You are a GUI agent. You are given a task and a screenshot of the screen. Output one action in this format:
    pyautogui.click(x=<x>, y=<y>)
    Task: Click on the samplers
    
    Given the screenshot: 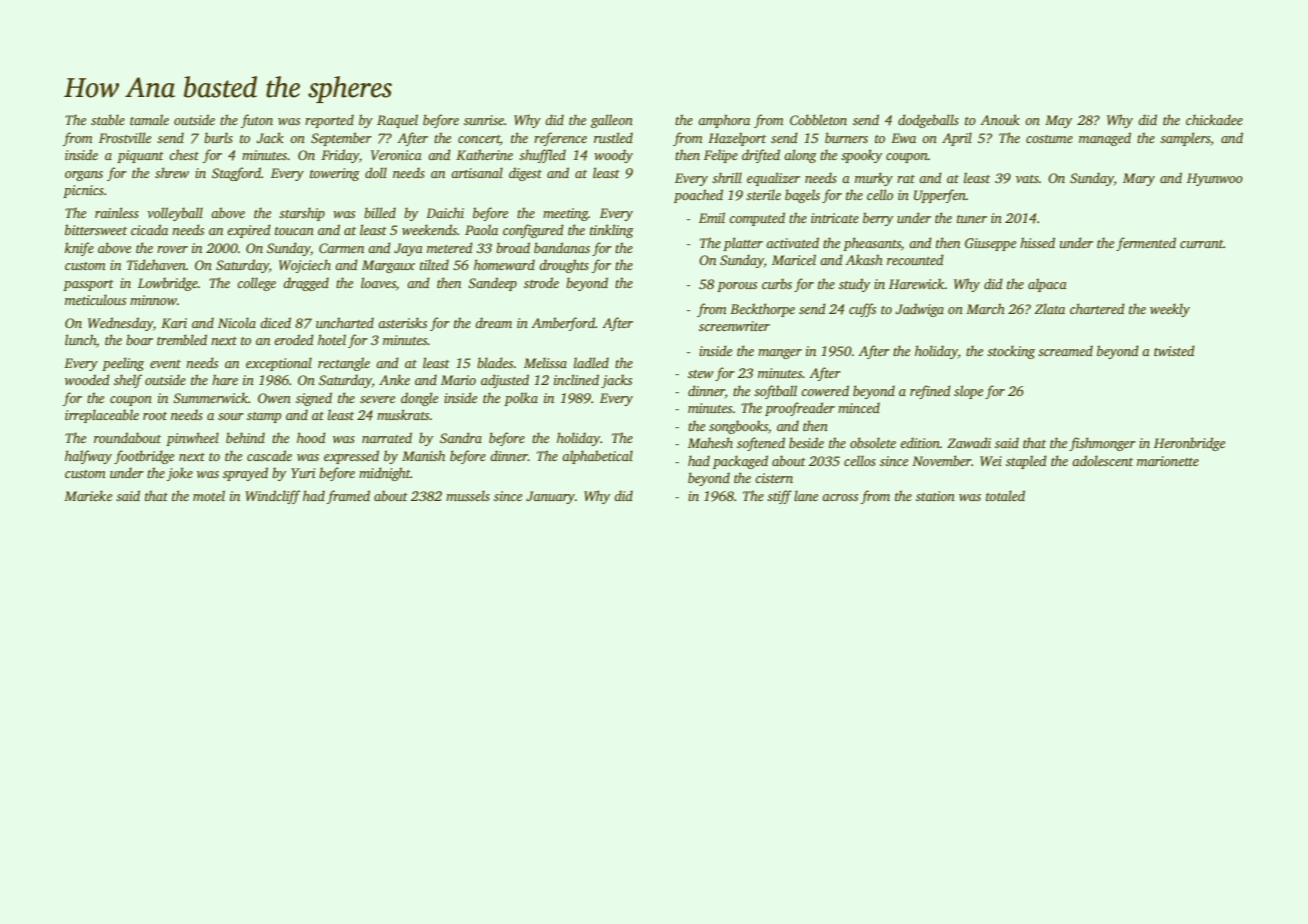 What is the action you would take?
    pyautogui.click(x=1185, y=139)
